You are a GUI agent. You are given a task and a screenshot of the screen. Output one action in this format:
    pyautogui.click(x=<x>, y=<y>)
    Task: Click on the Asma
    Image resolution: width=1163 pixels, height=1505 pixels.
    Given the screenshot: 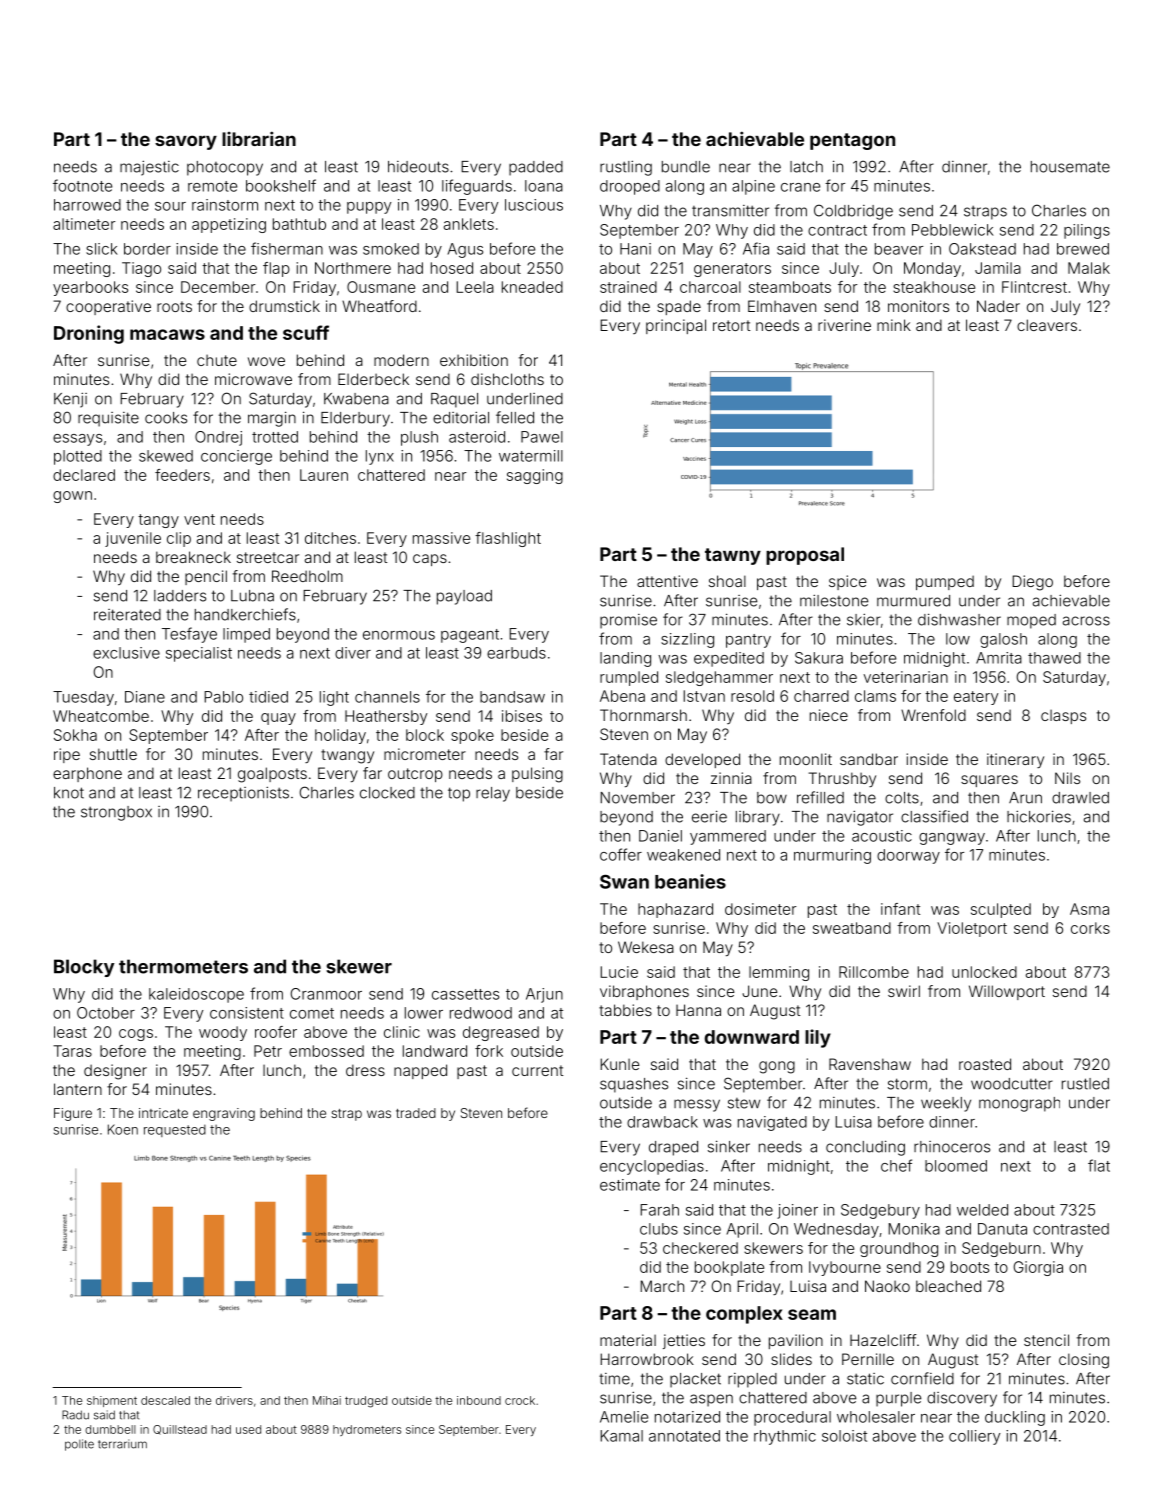 What is the action you would take?
    pyautogui.click(x=1089, y=909)
